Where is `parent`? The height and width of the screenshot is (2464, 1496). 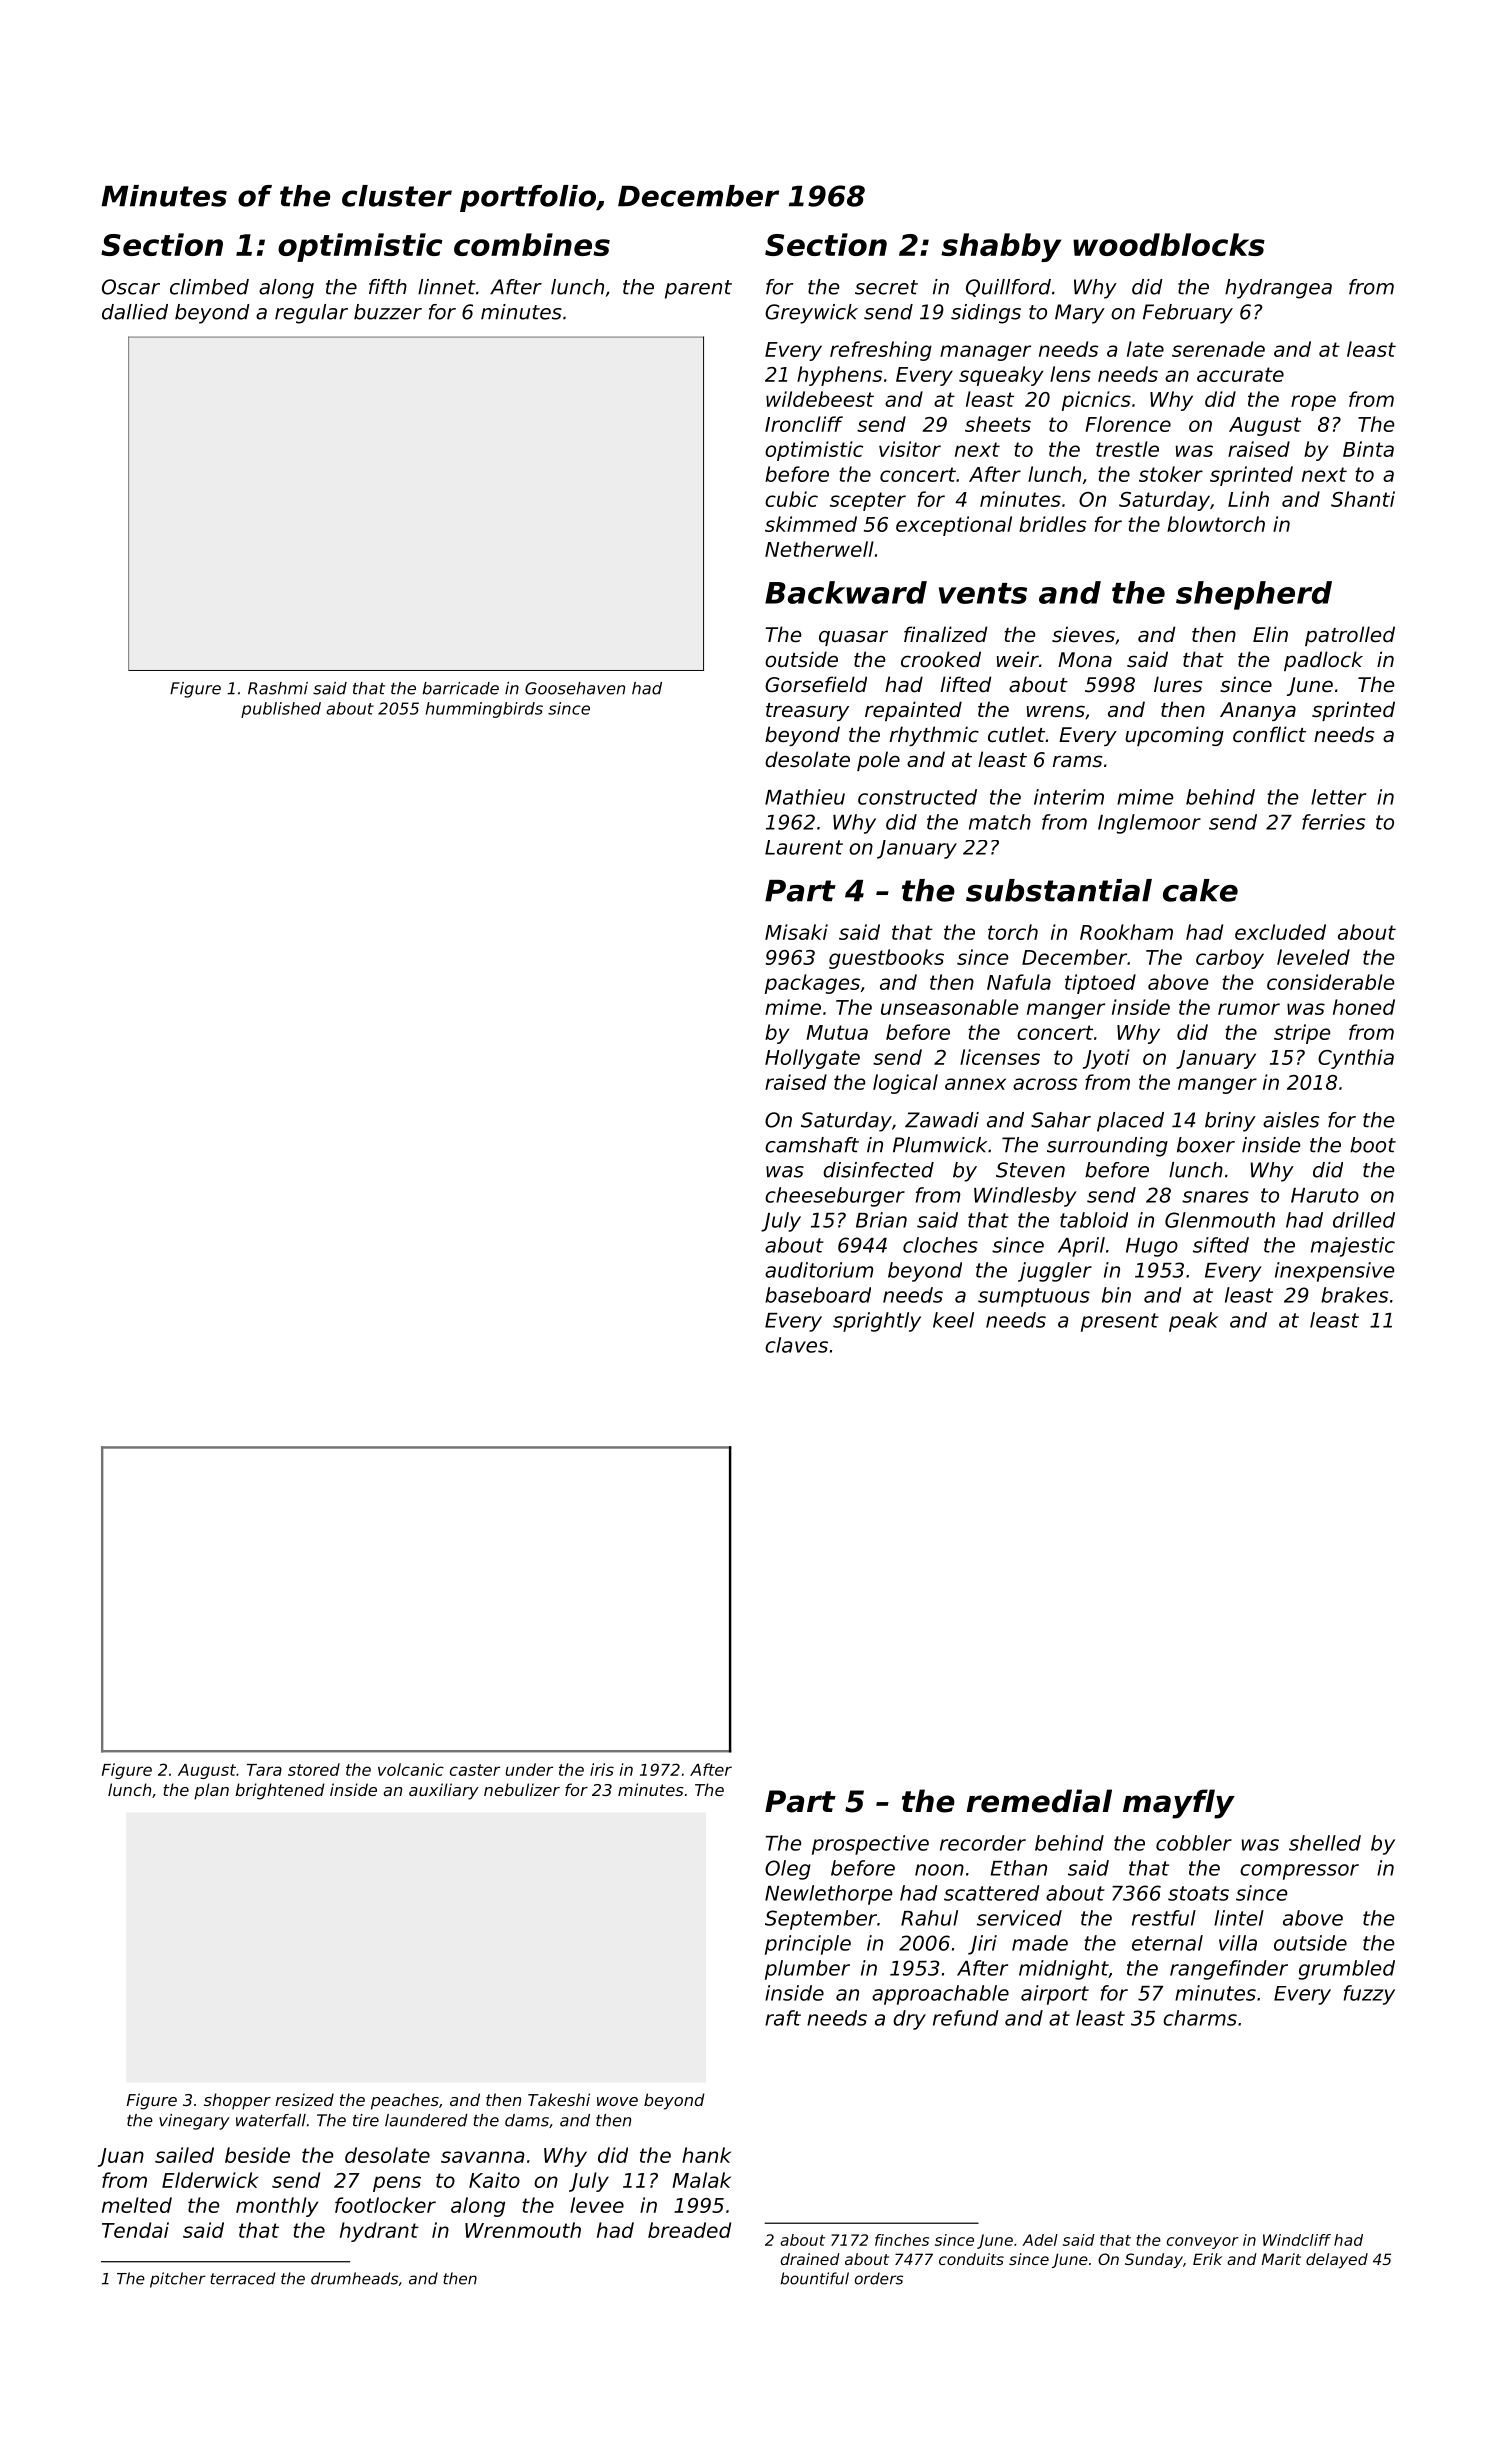
parent is located at coordinates (698, 289).
